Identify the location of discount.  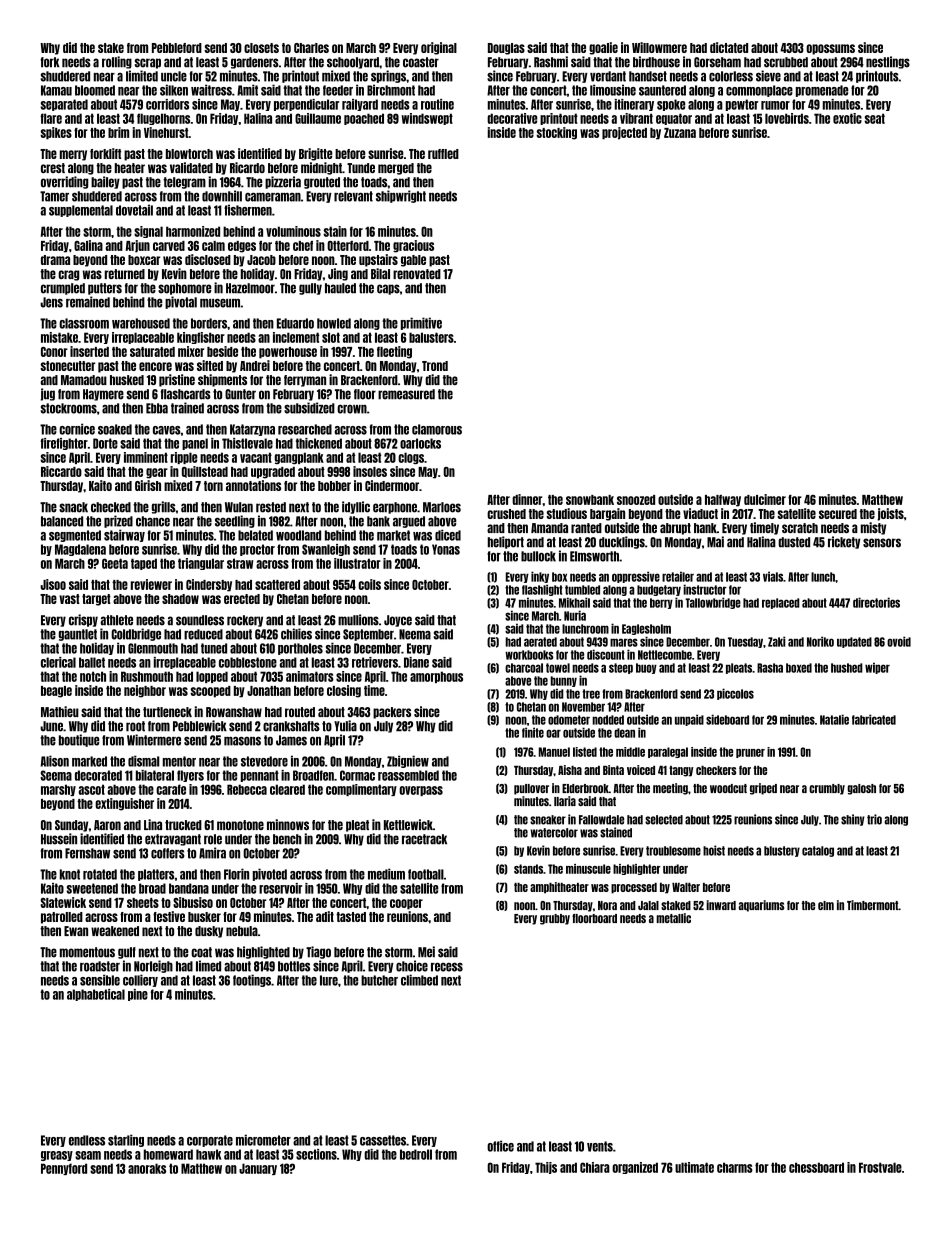
(606, 654).
